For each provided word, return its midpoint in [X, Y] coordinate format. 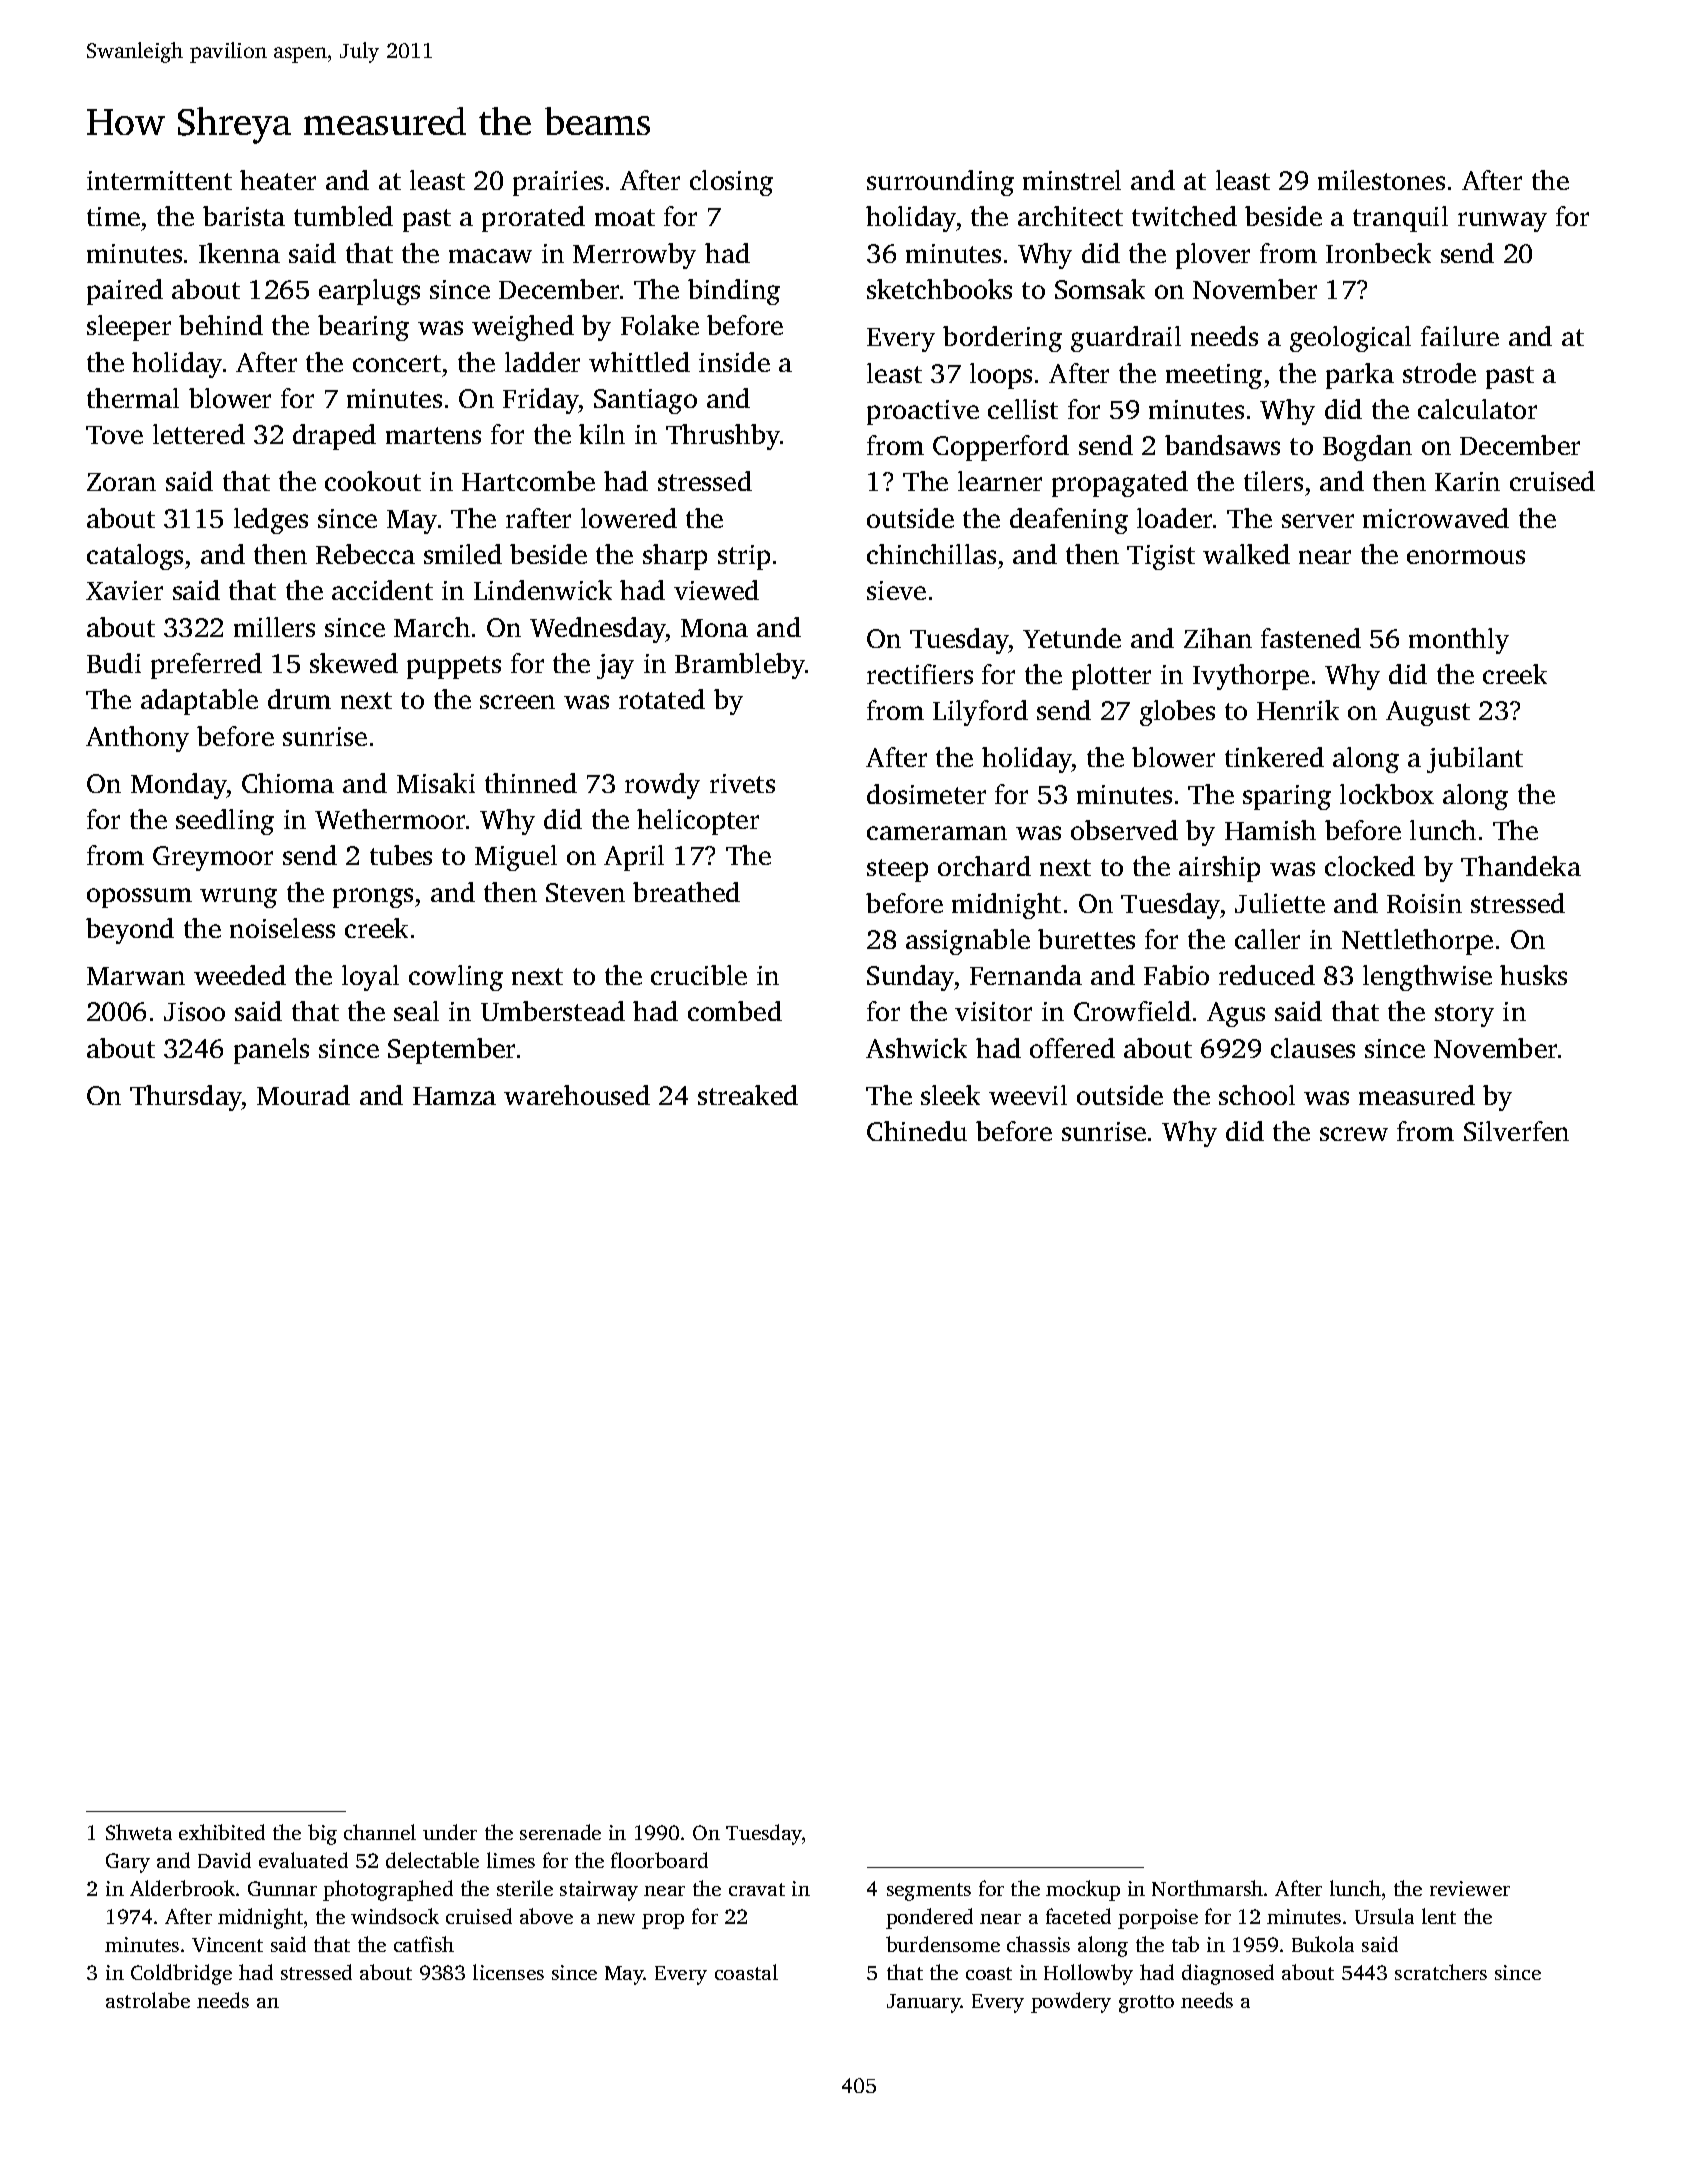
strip [744, 557]
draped [334, 437]
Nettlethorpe [1417, 942]
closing [731, 183]
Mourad [303, 1095]
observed [1124, 830]
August [1428, 713]
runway [1502, 222]
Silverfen [1516, 1131]
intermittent [159, 180]
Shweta [139, 1832]
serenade [560, 1832]
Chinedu [917, 1131]
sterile [525, 1888]
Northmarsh [1207, 1888]
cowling [456, 978]
